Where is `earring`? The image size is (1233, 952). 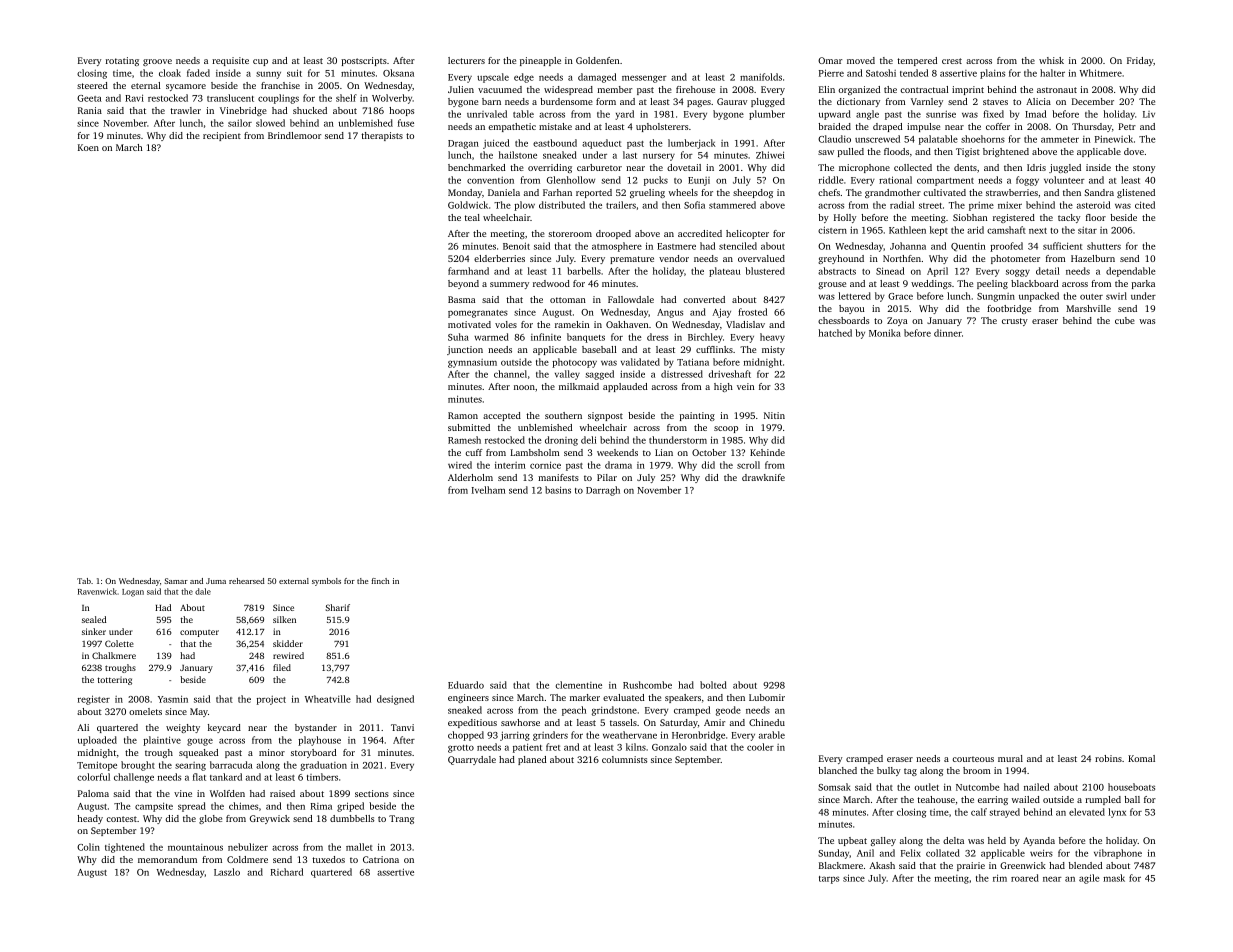 earring is located at coordinates (993, 800).
